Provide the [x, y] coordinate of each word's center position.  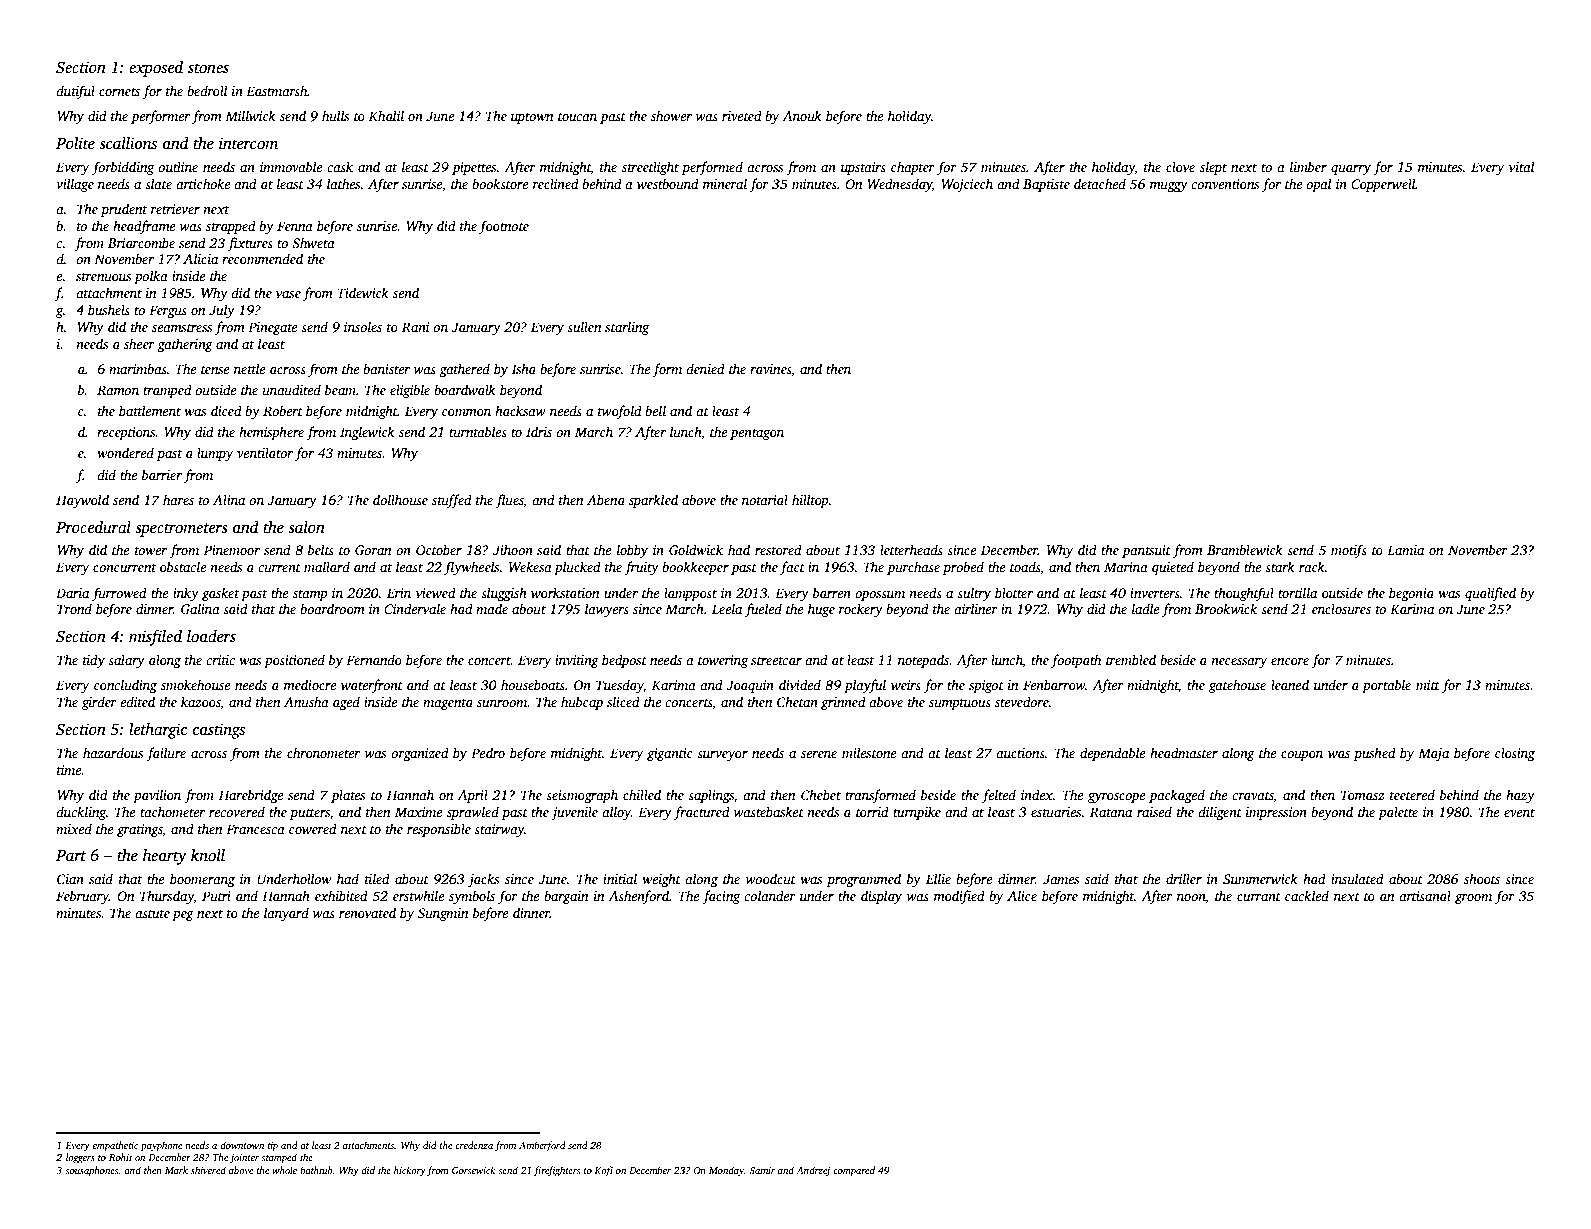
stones [208, 68]
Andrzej [813, 1171]
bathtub [316, 1170]
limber [1308, 166]
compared [854, 1171]
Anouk [802, 115]
